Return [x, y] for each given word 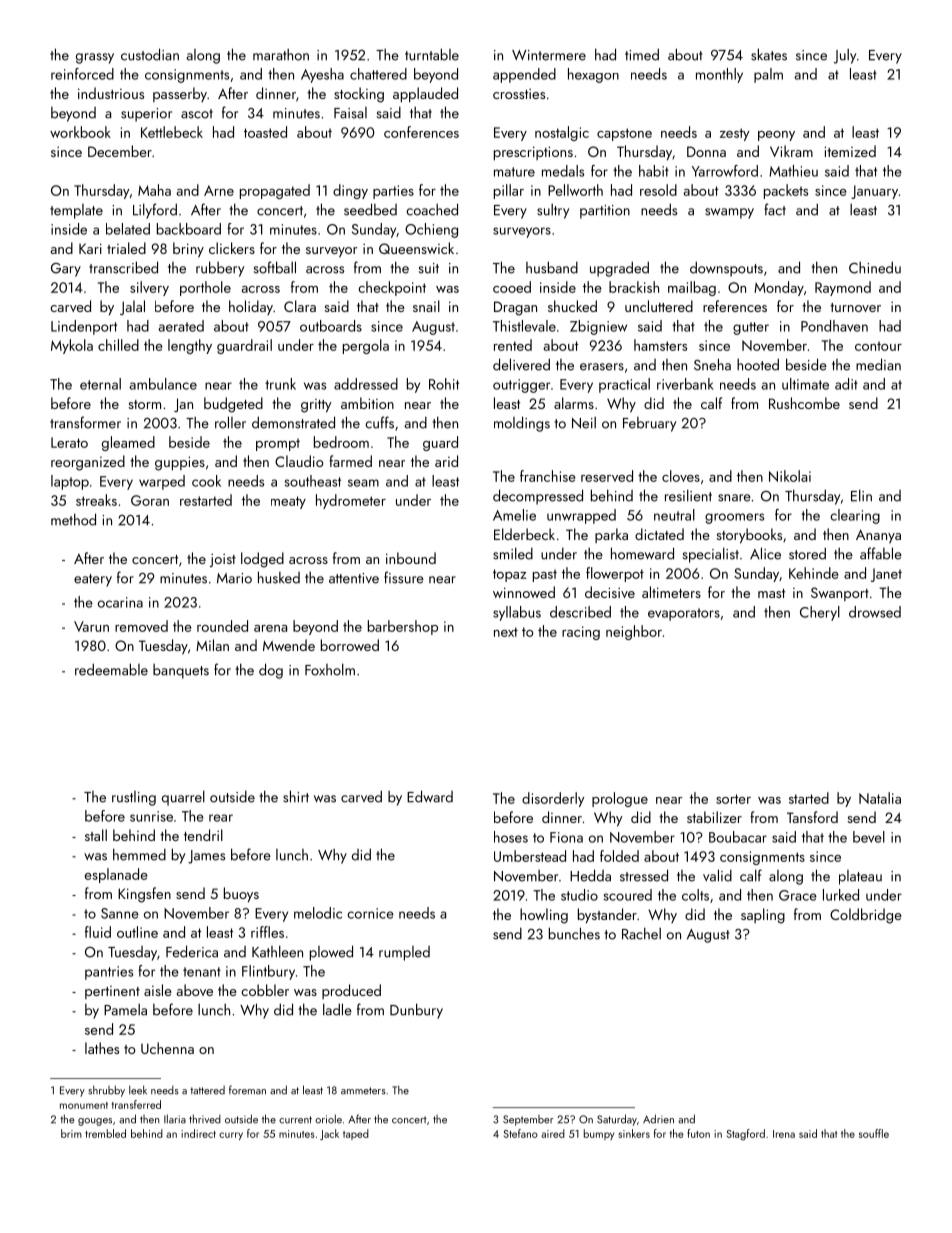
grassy [95, 58]
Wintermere [549, 55]
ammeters [363, 1091]
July [845, 56]
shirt [296, 796]
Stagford [746, 1134]
